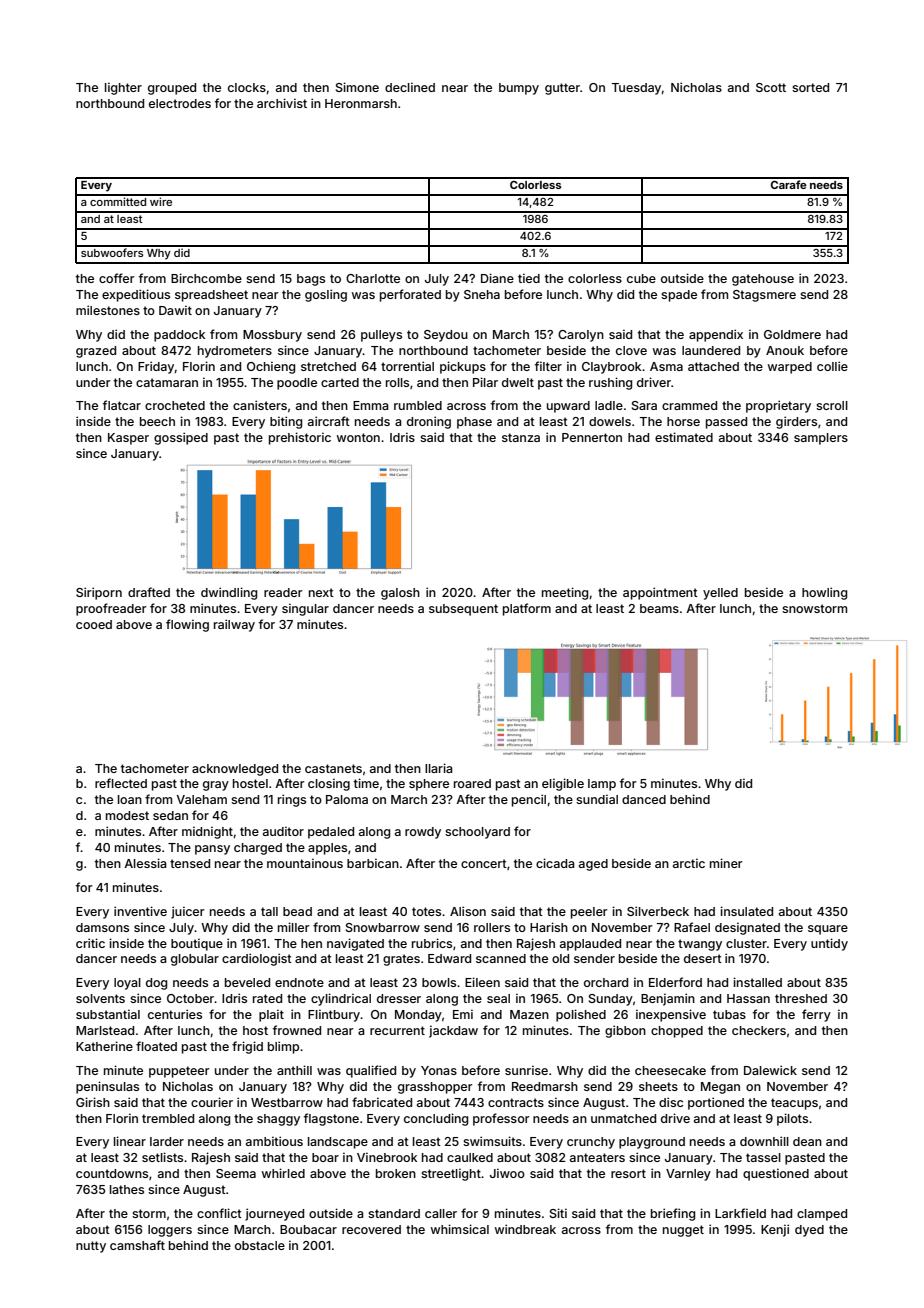 The width and height of the document is (924, 1308). What do you see at coordinates (563, 784) in the document?
I see `eligible` at bounding box center [563, 784].
